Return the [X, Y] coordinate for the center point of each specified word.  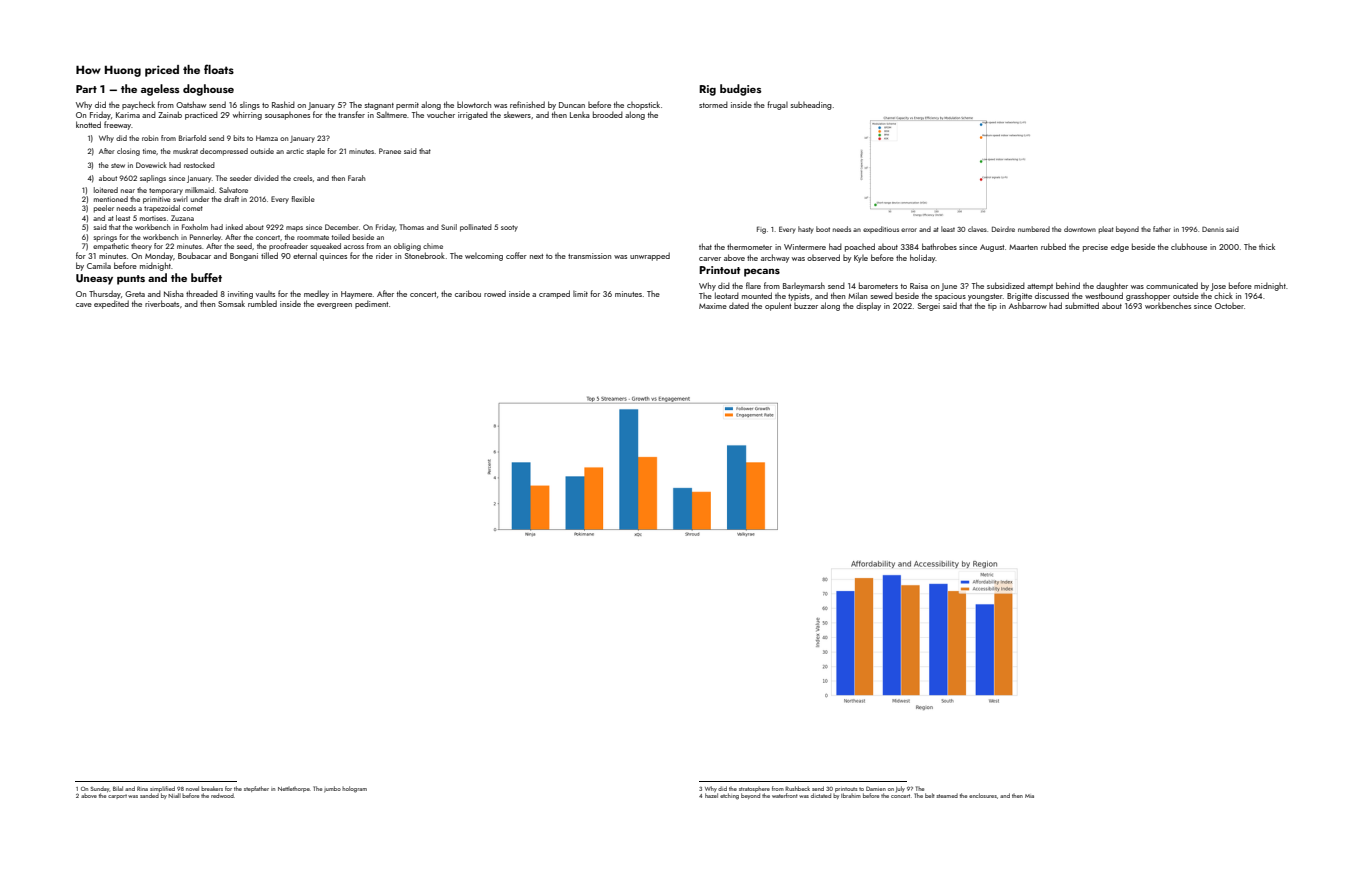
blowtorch [474, 104]
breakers [212, 788]
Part [86, 89]
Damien [876, 788]
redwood [222, 795]
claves [977, 229]
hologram [354, 789]
